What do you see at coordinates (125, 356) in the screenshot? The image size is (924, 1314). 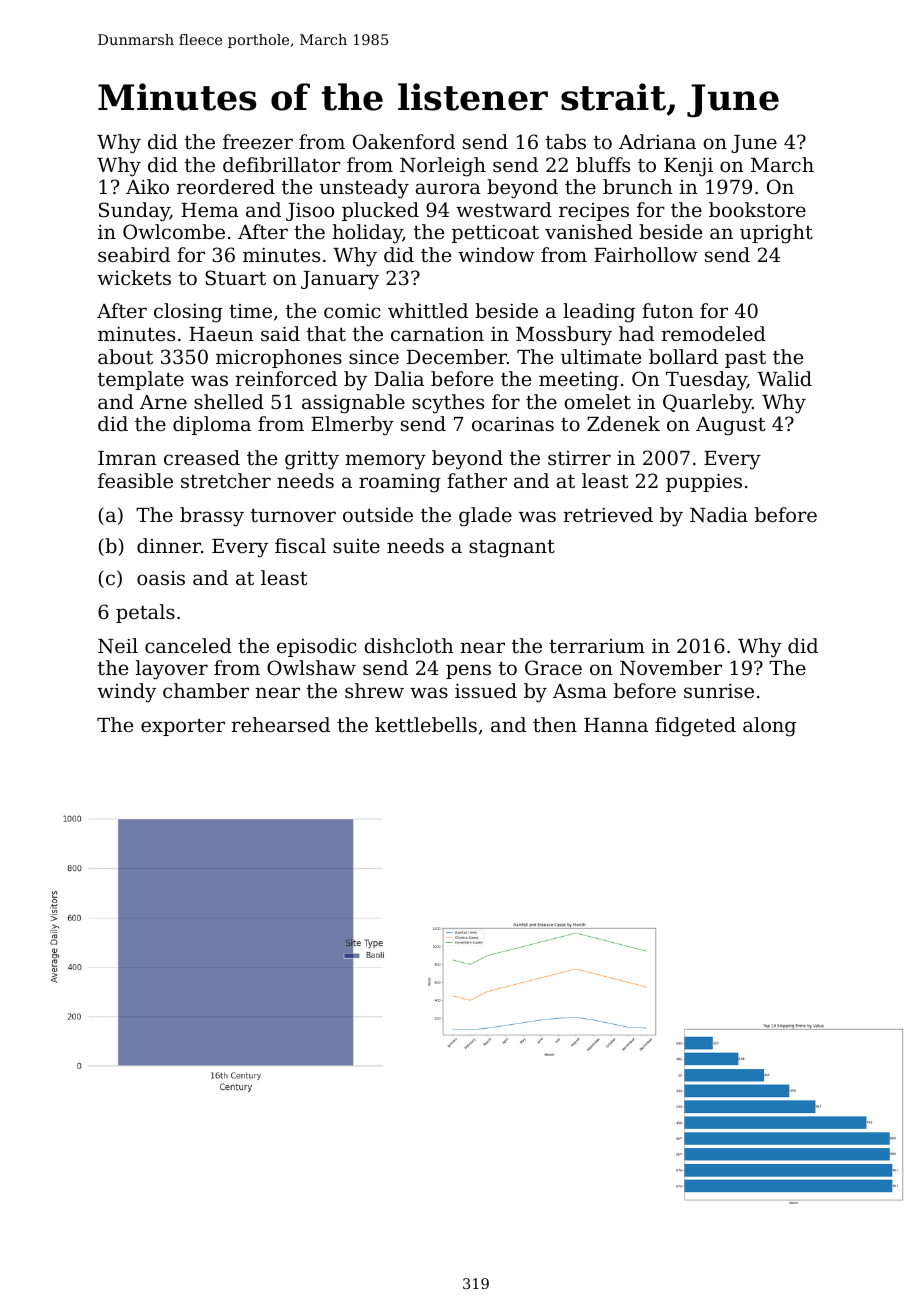 I see `about` at bounding box center [125, 356].
